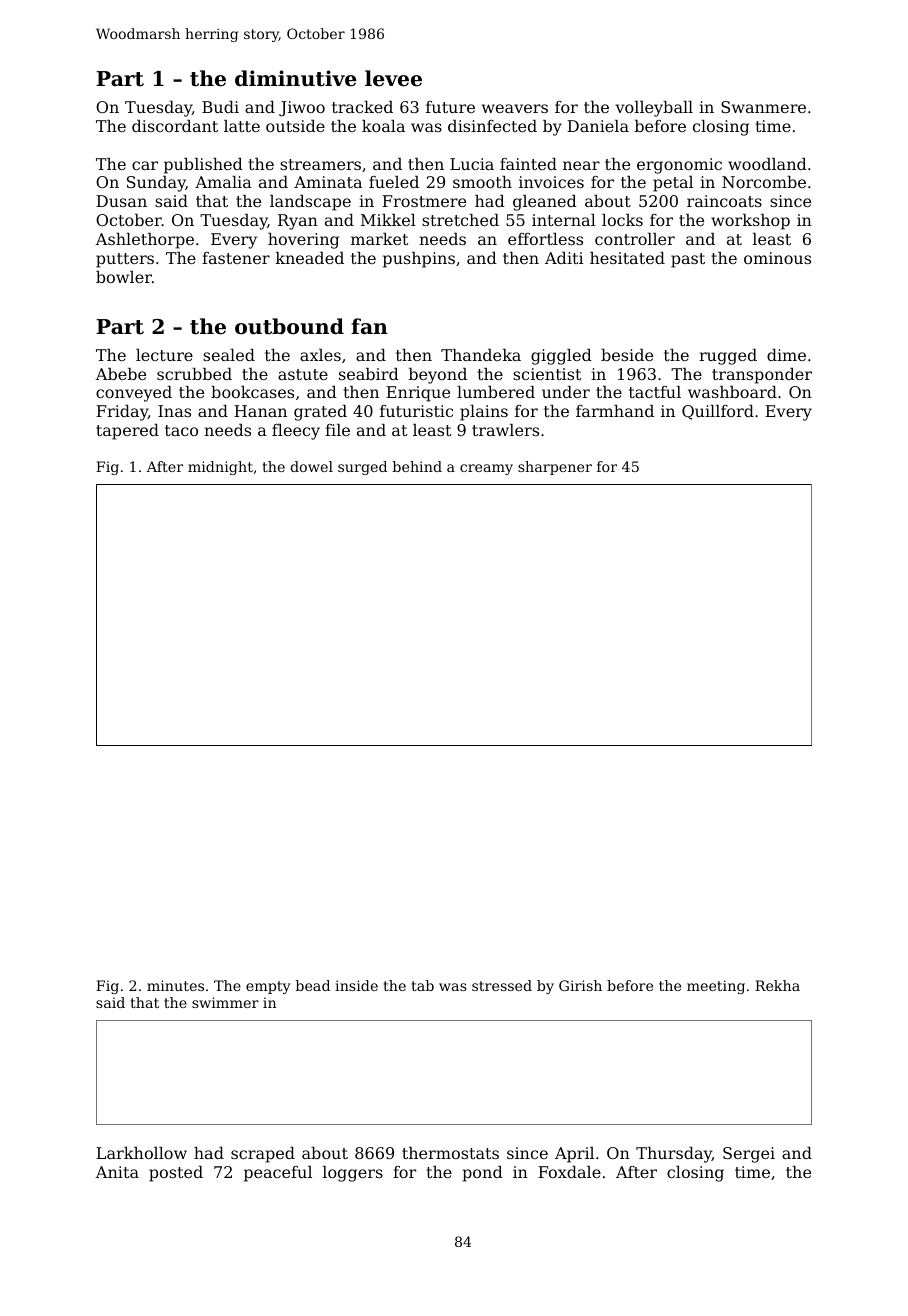  Describe the element at coordinates (296, 78) in the page. I see `diminutive` at that location.
